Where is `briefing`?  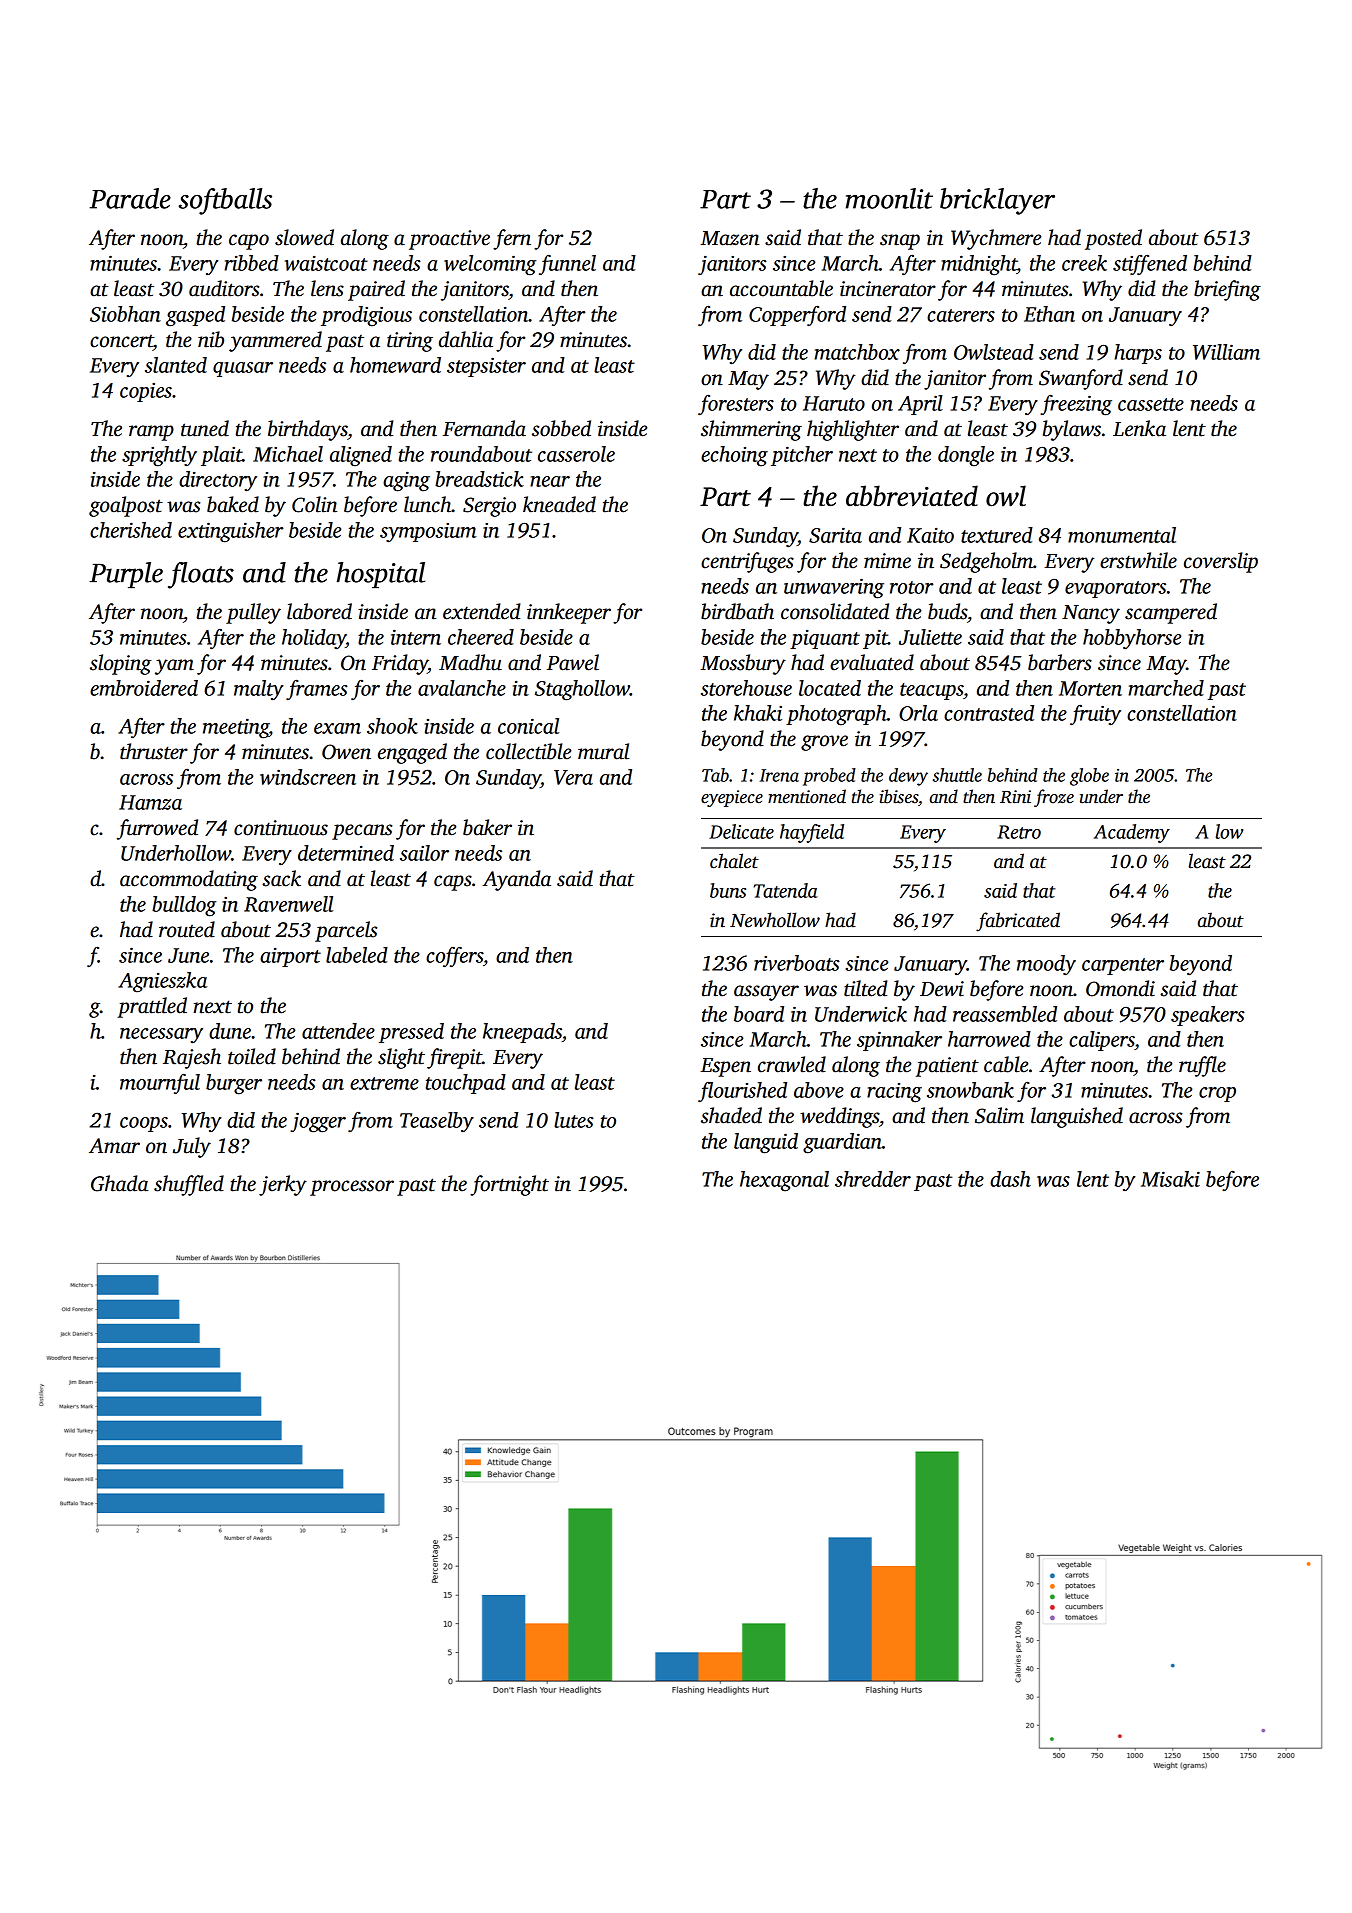 briefing is located at coordinates (1227, 290).
